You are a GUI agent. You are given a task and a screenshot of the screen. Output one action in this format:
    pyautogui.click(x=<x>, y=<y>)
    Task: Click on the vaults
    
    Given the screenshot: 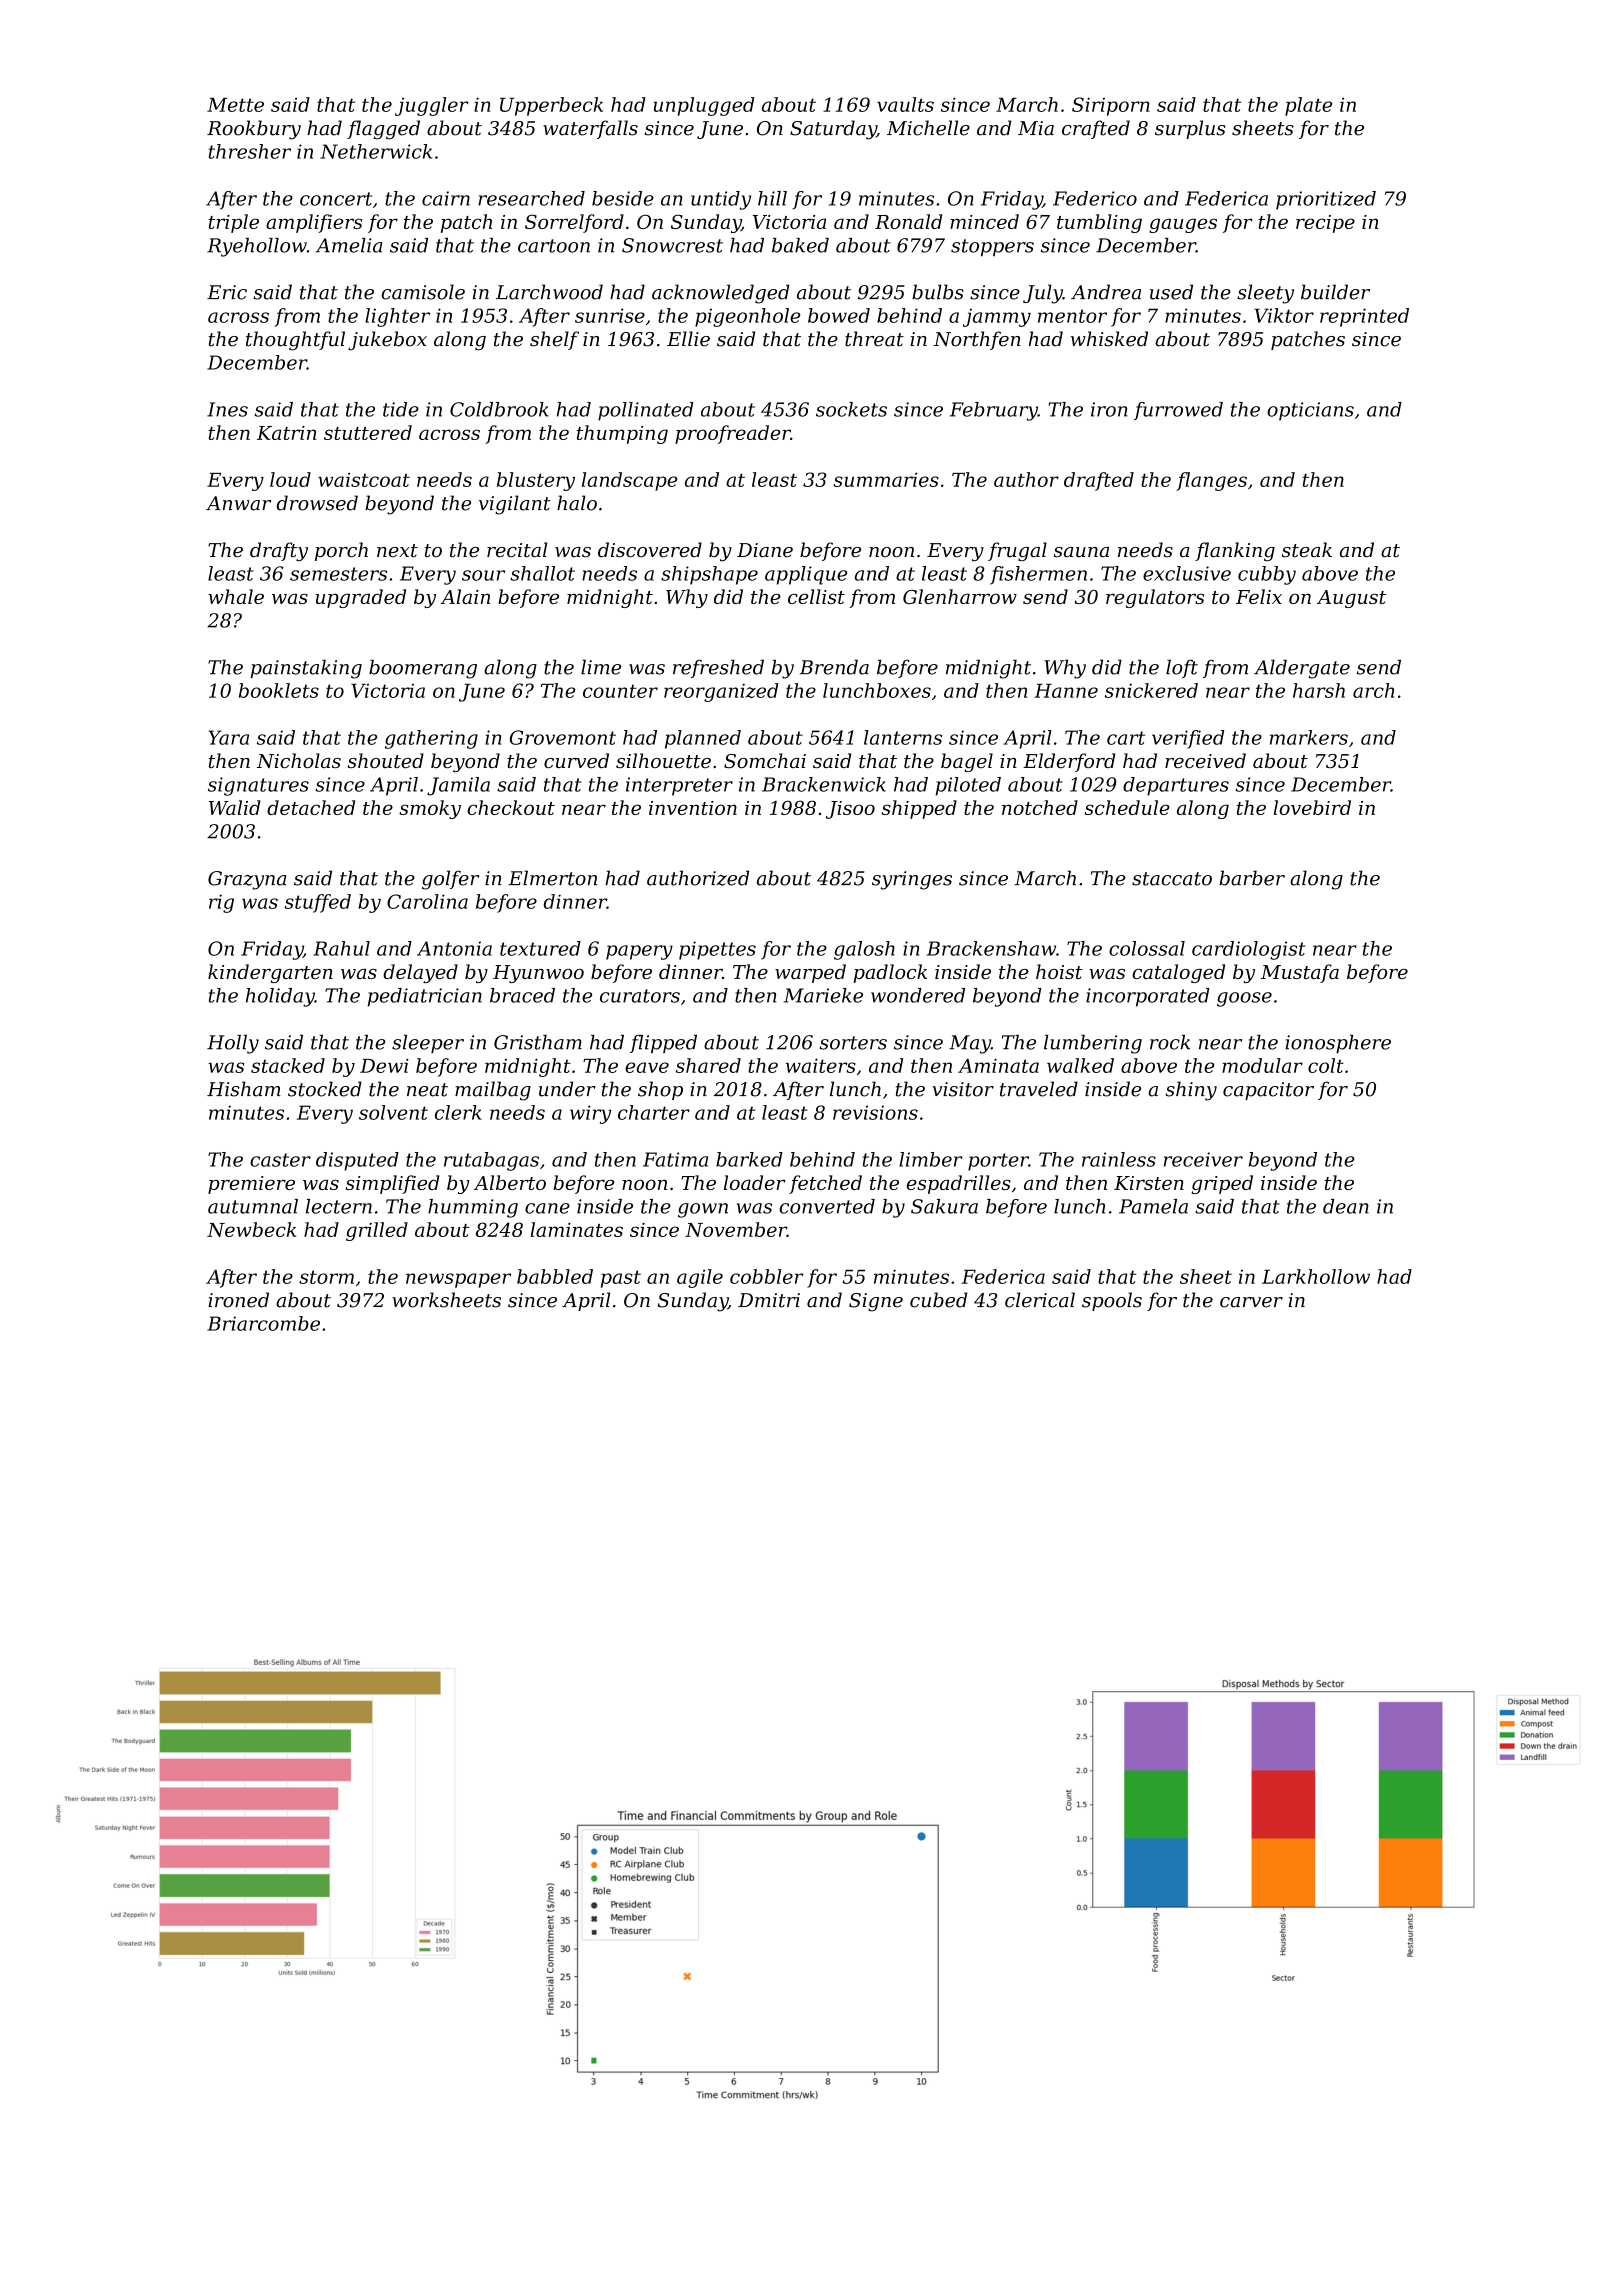 What is the action you would take?
    pyautogui.click(x=905, y=104)
